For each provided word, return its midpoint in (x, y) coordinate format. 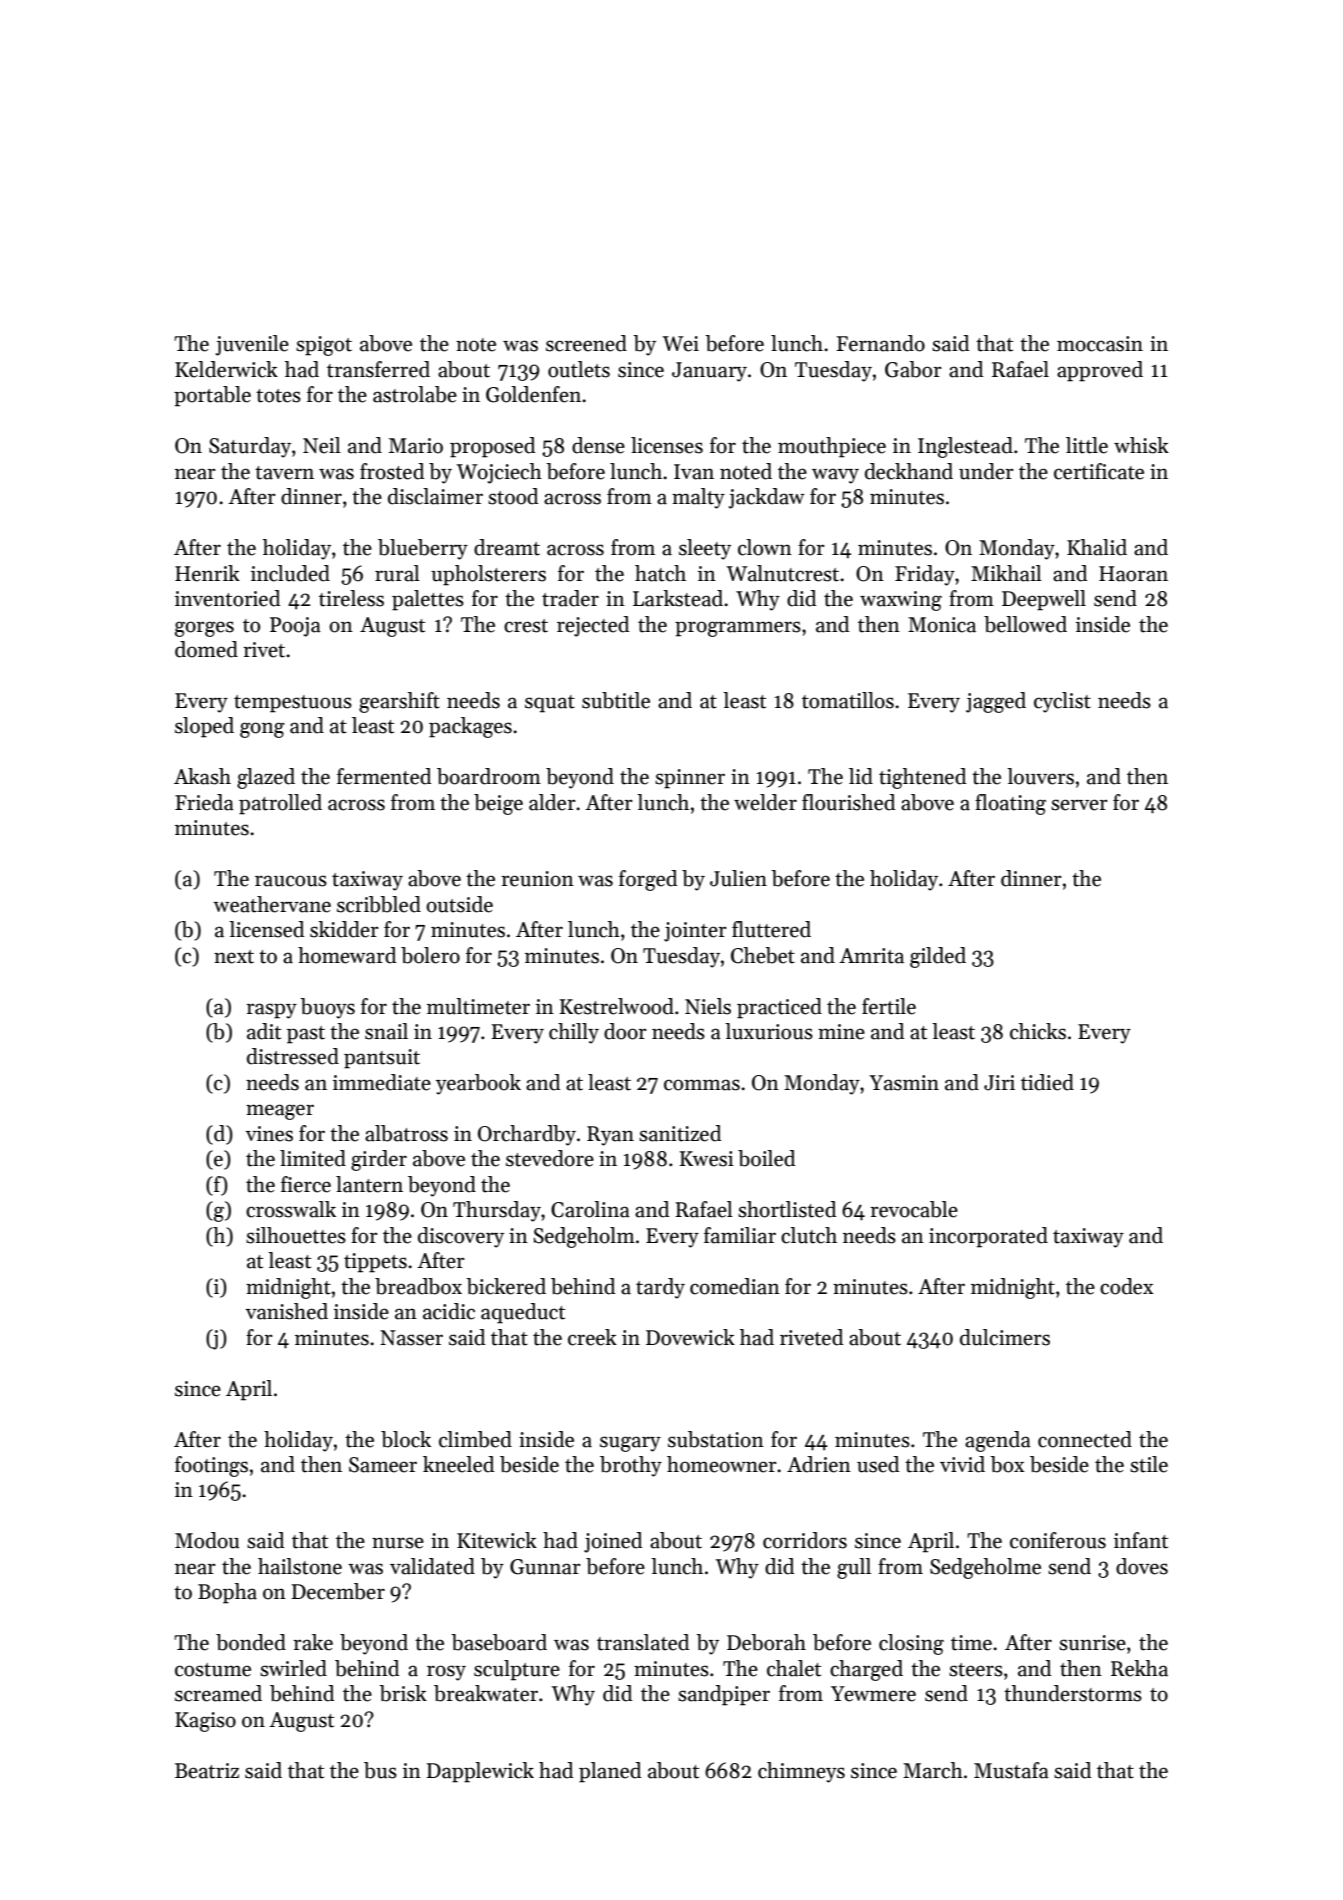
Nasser (411, 1338)
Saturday (250, 447)
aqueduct (523, 1313)
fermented (384, 776)
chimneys (801, 1772)
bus (380, 1770)
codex (1126, 1286)
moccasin (1100, 344)
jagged (996, 702)
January (709, 372)
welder (765, 802)
